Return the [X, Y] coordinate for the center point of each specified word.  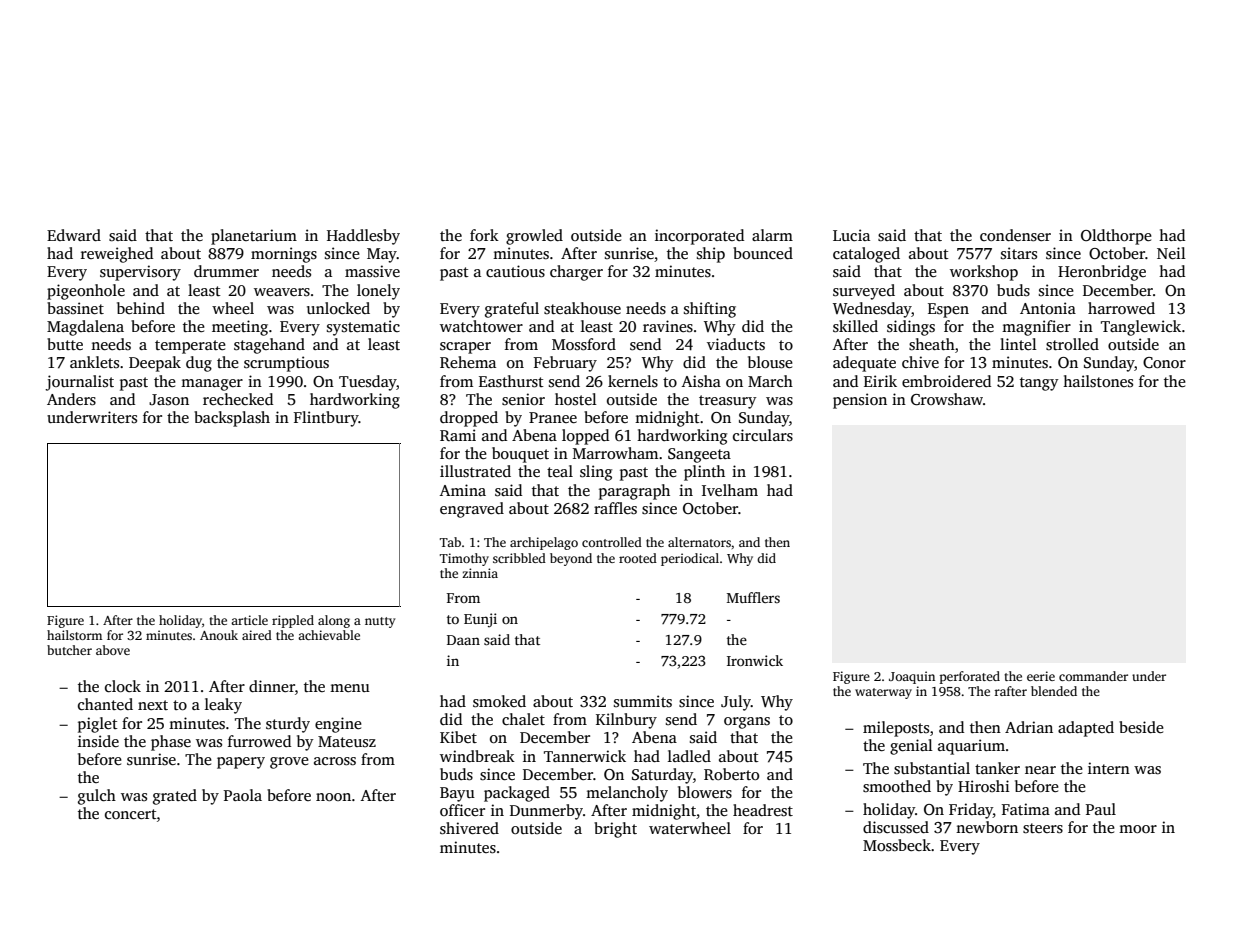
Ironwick [755, 660]
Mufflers [753, 597]
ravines [668, 326]
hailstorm [74, 635]
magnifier [1036, 328]
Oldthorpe [1116, 237]
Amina [463, 490]
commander [1093, 676]
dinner [272, 686]
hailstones [1098, 381]
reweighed [117, 255]
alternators [699, 542]
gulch [97, 797]
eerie [1041, 676]
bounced [763, 253]
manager [212, 385]
